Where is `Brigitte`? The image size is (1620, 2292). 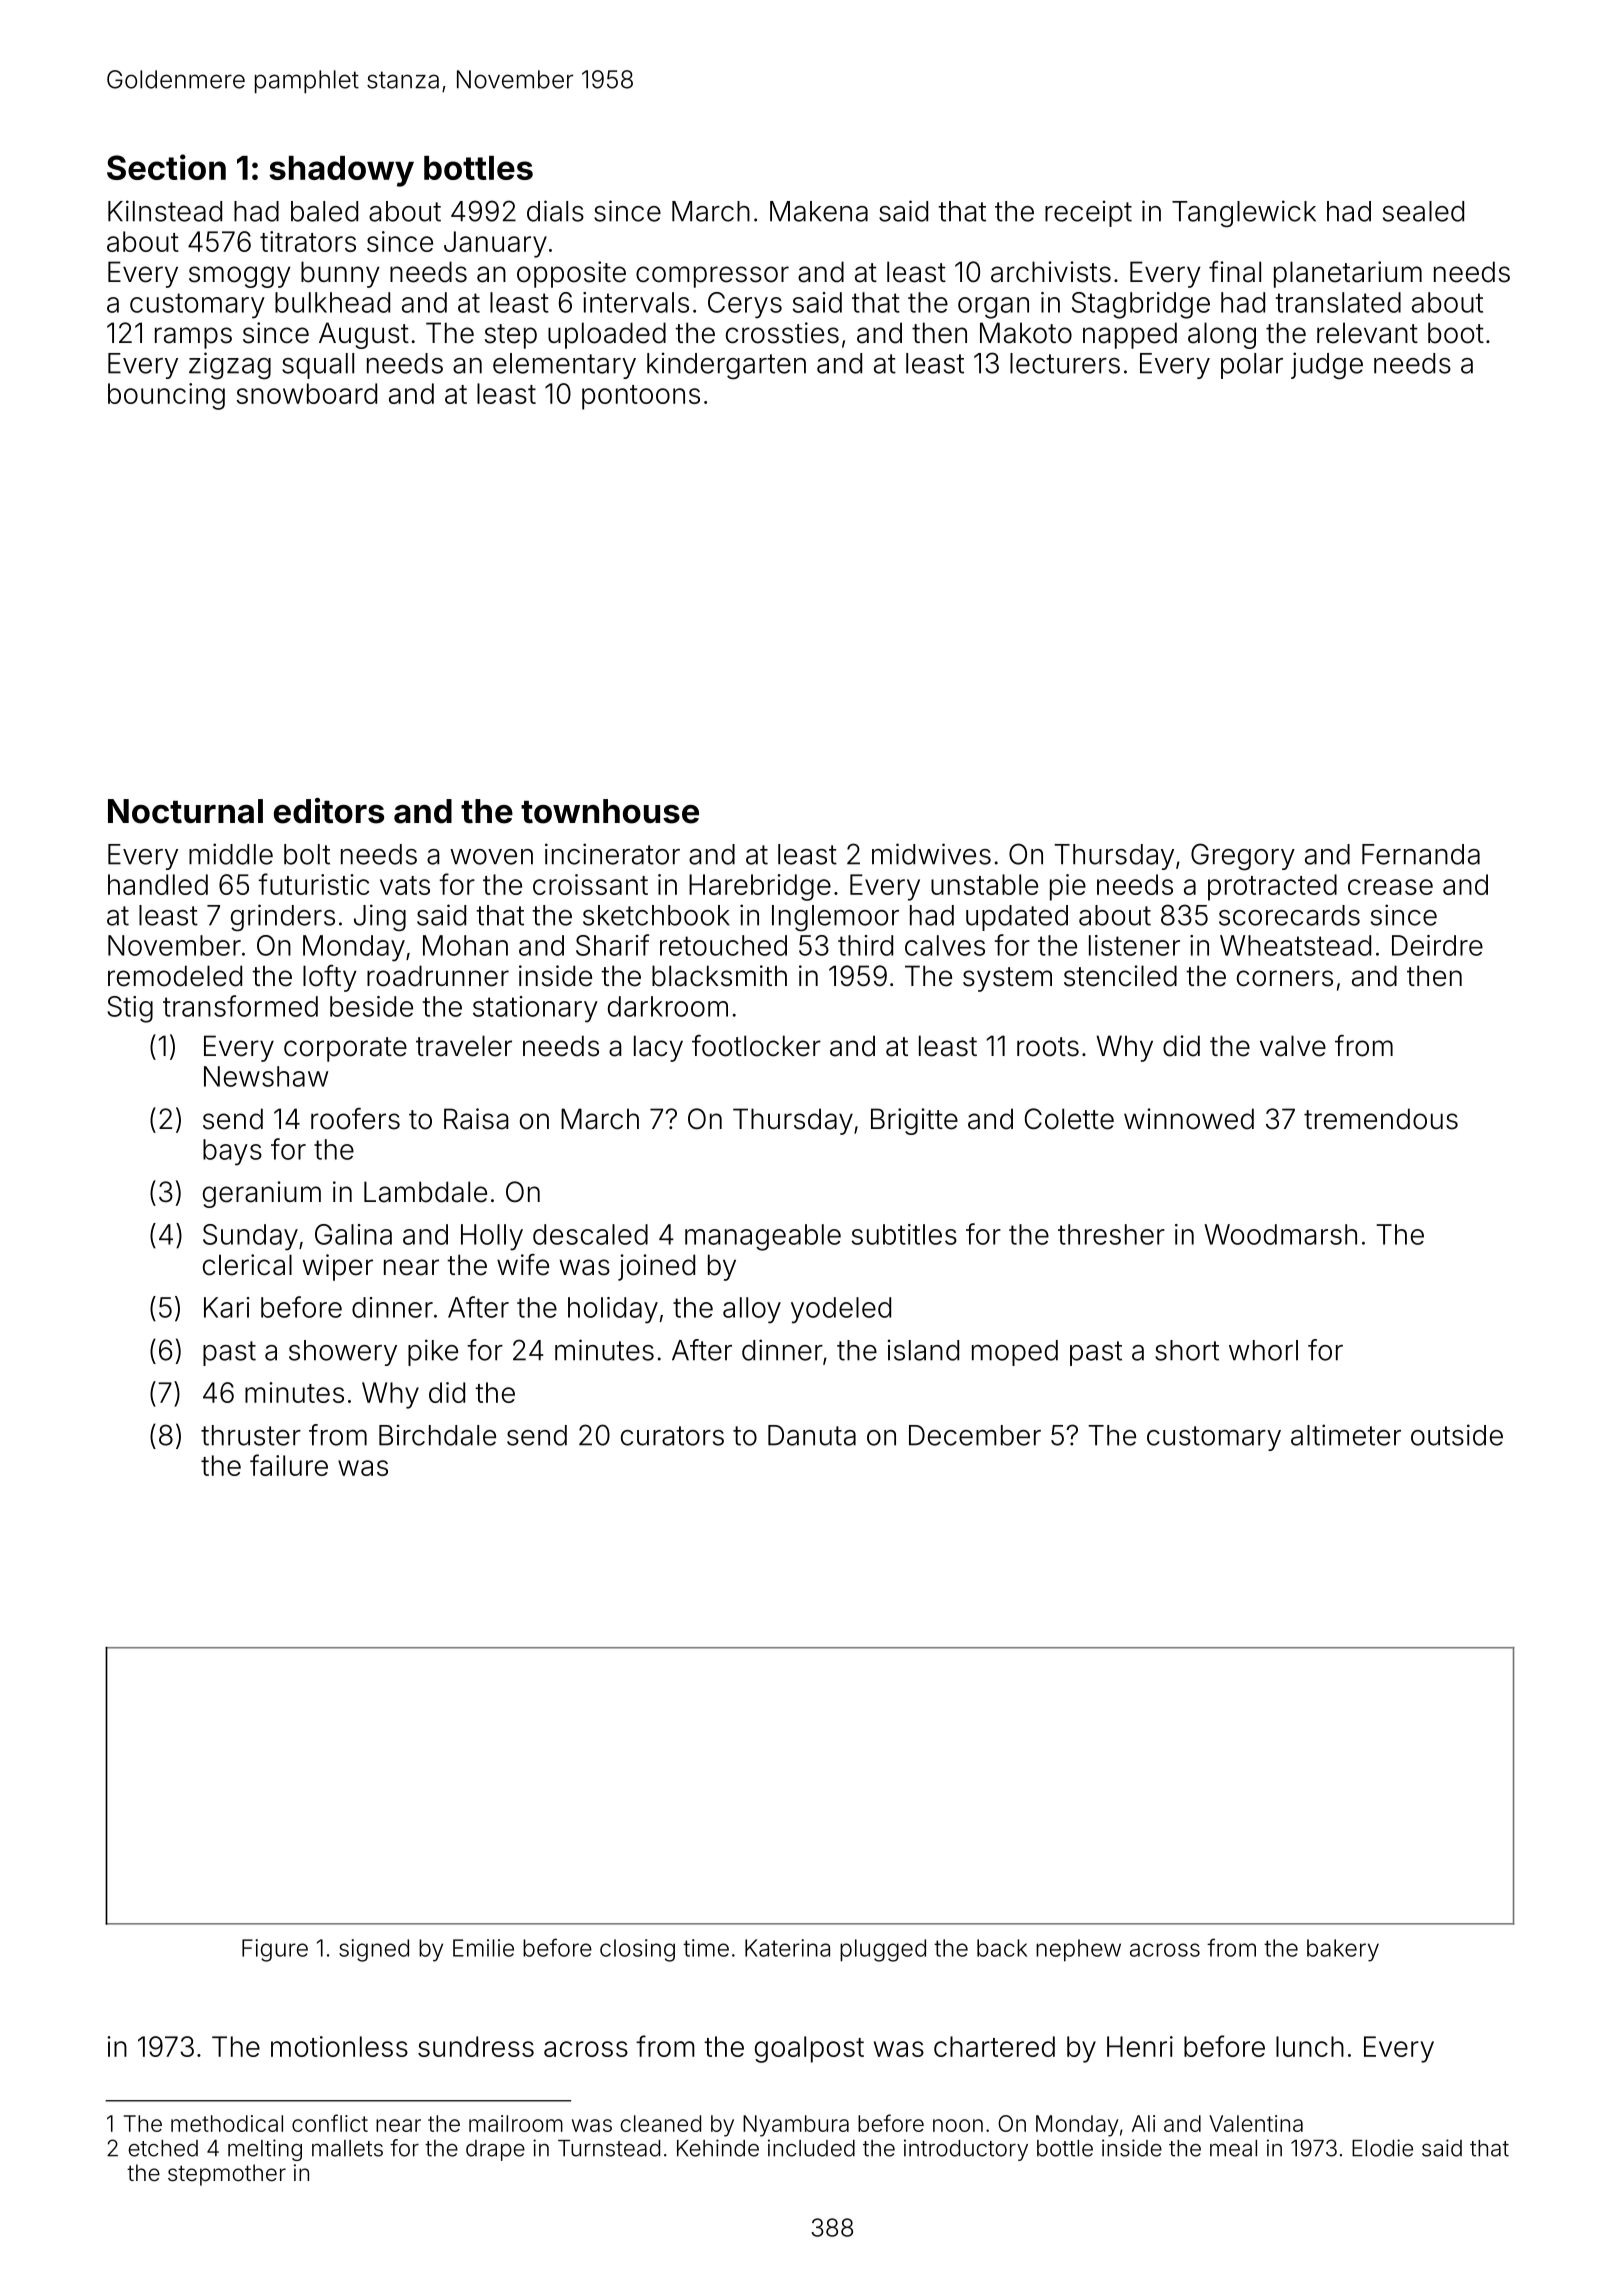
Brigitte is located at coordinates (914, 1121).
